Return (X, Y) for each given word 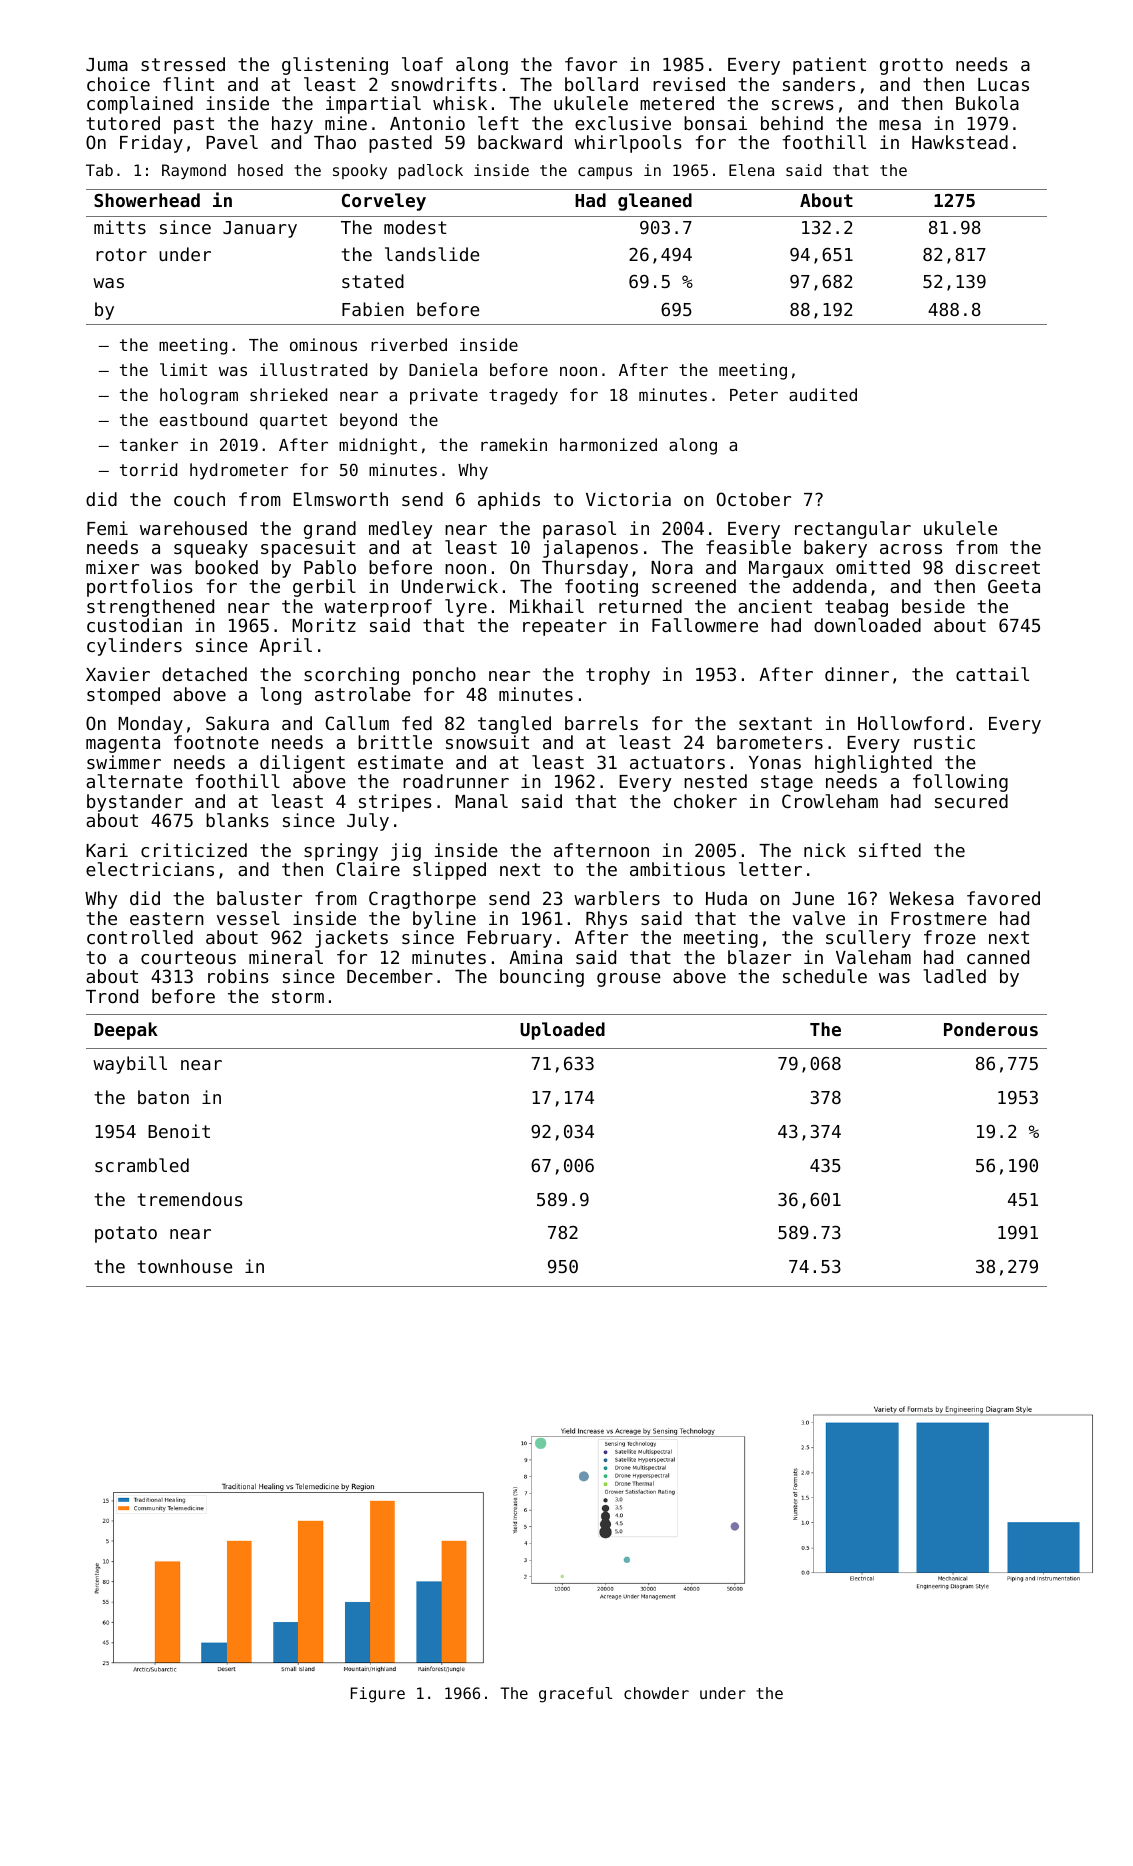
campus (605, 173)
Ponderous (991, 1029)
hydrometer (239, 471)
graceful (575, 1695)
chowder (656, 1693)
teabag (856, 608)
